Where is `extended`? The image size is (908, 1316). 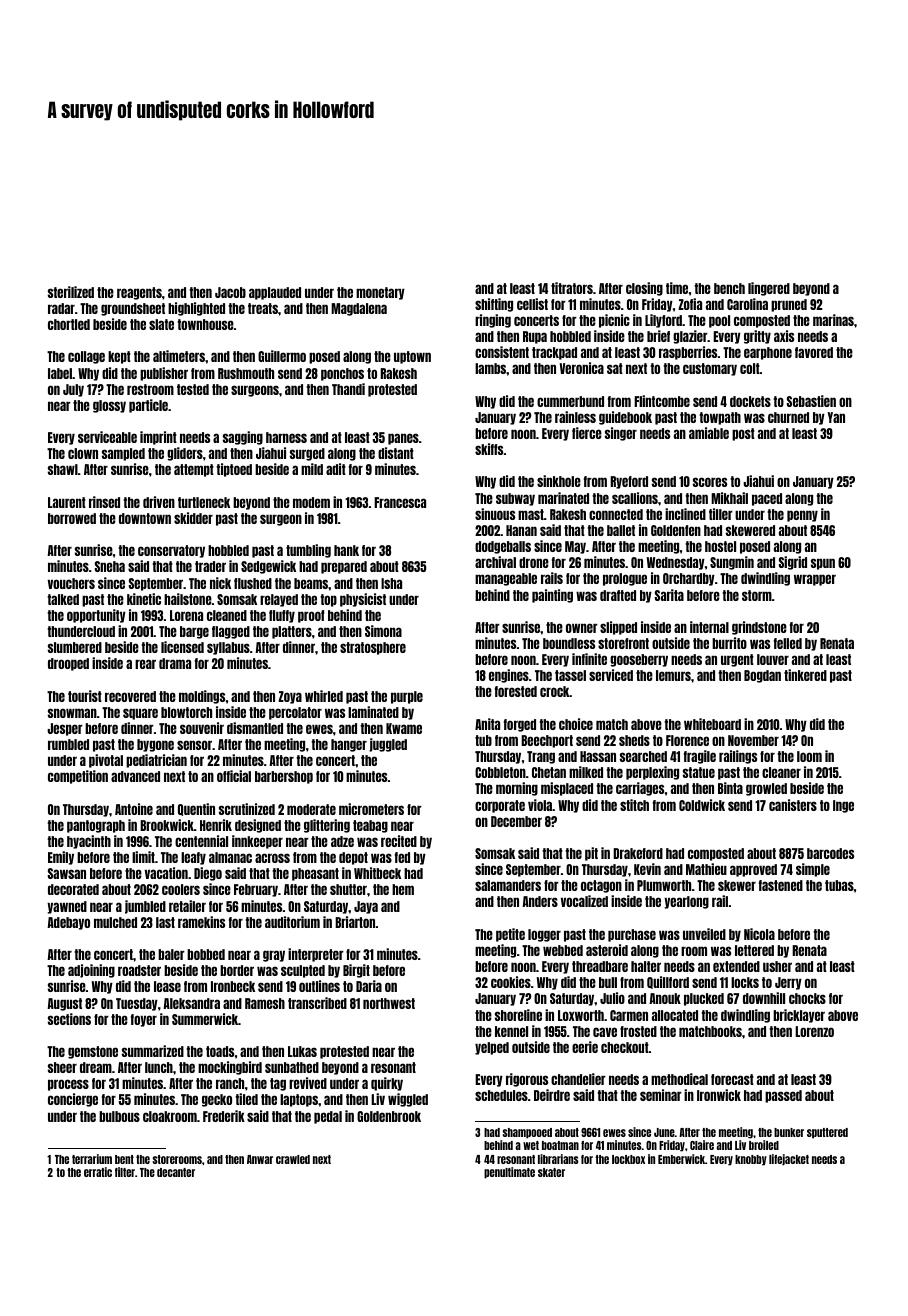
extended is located at coordinates (736, 966).
